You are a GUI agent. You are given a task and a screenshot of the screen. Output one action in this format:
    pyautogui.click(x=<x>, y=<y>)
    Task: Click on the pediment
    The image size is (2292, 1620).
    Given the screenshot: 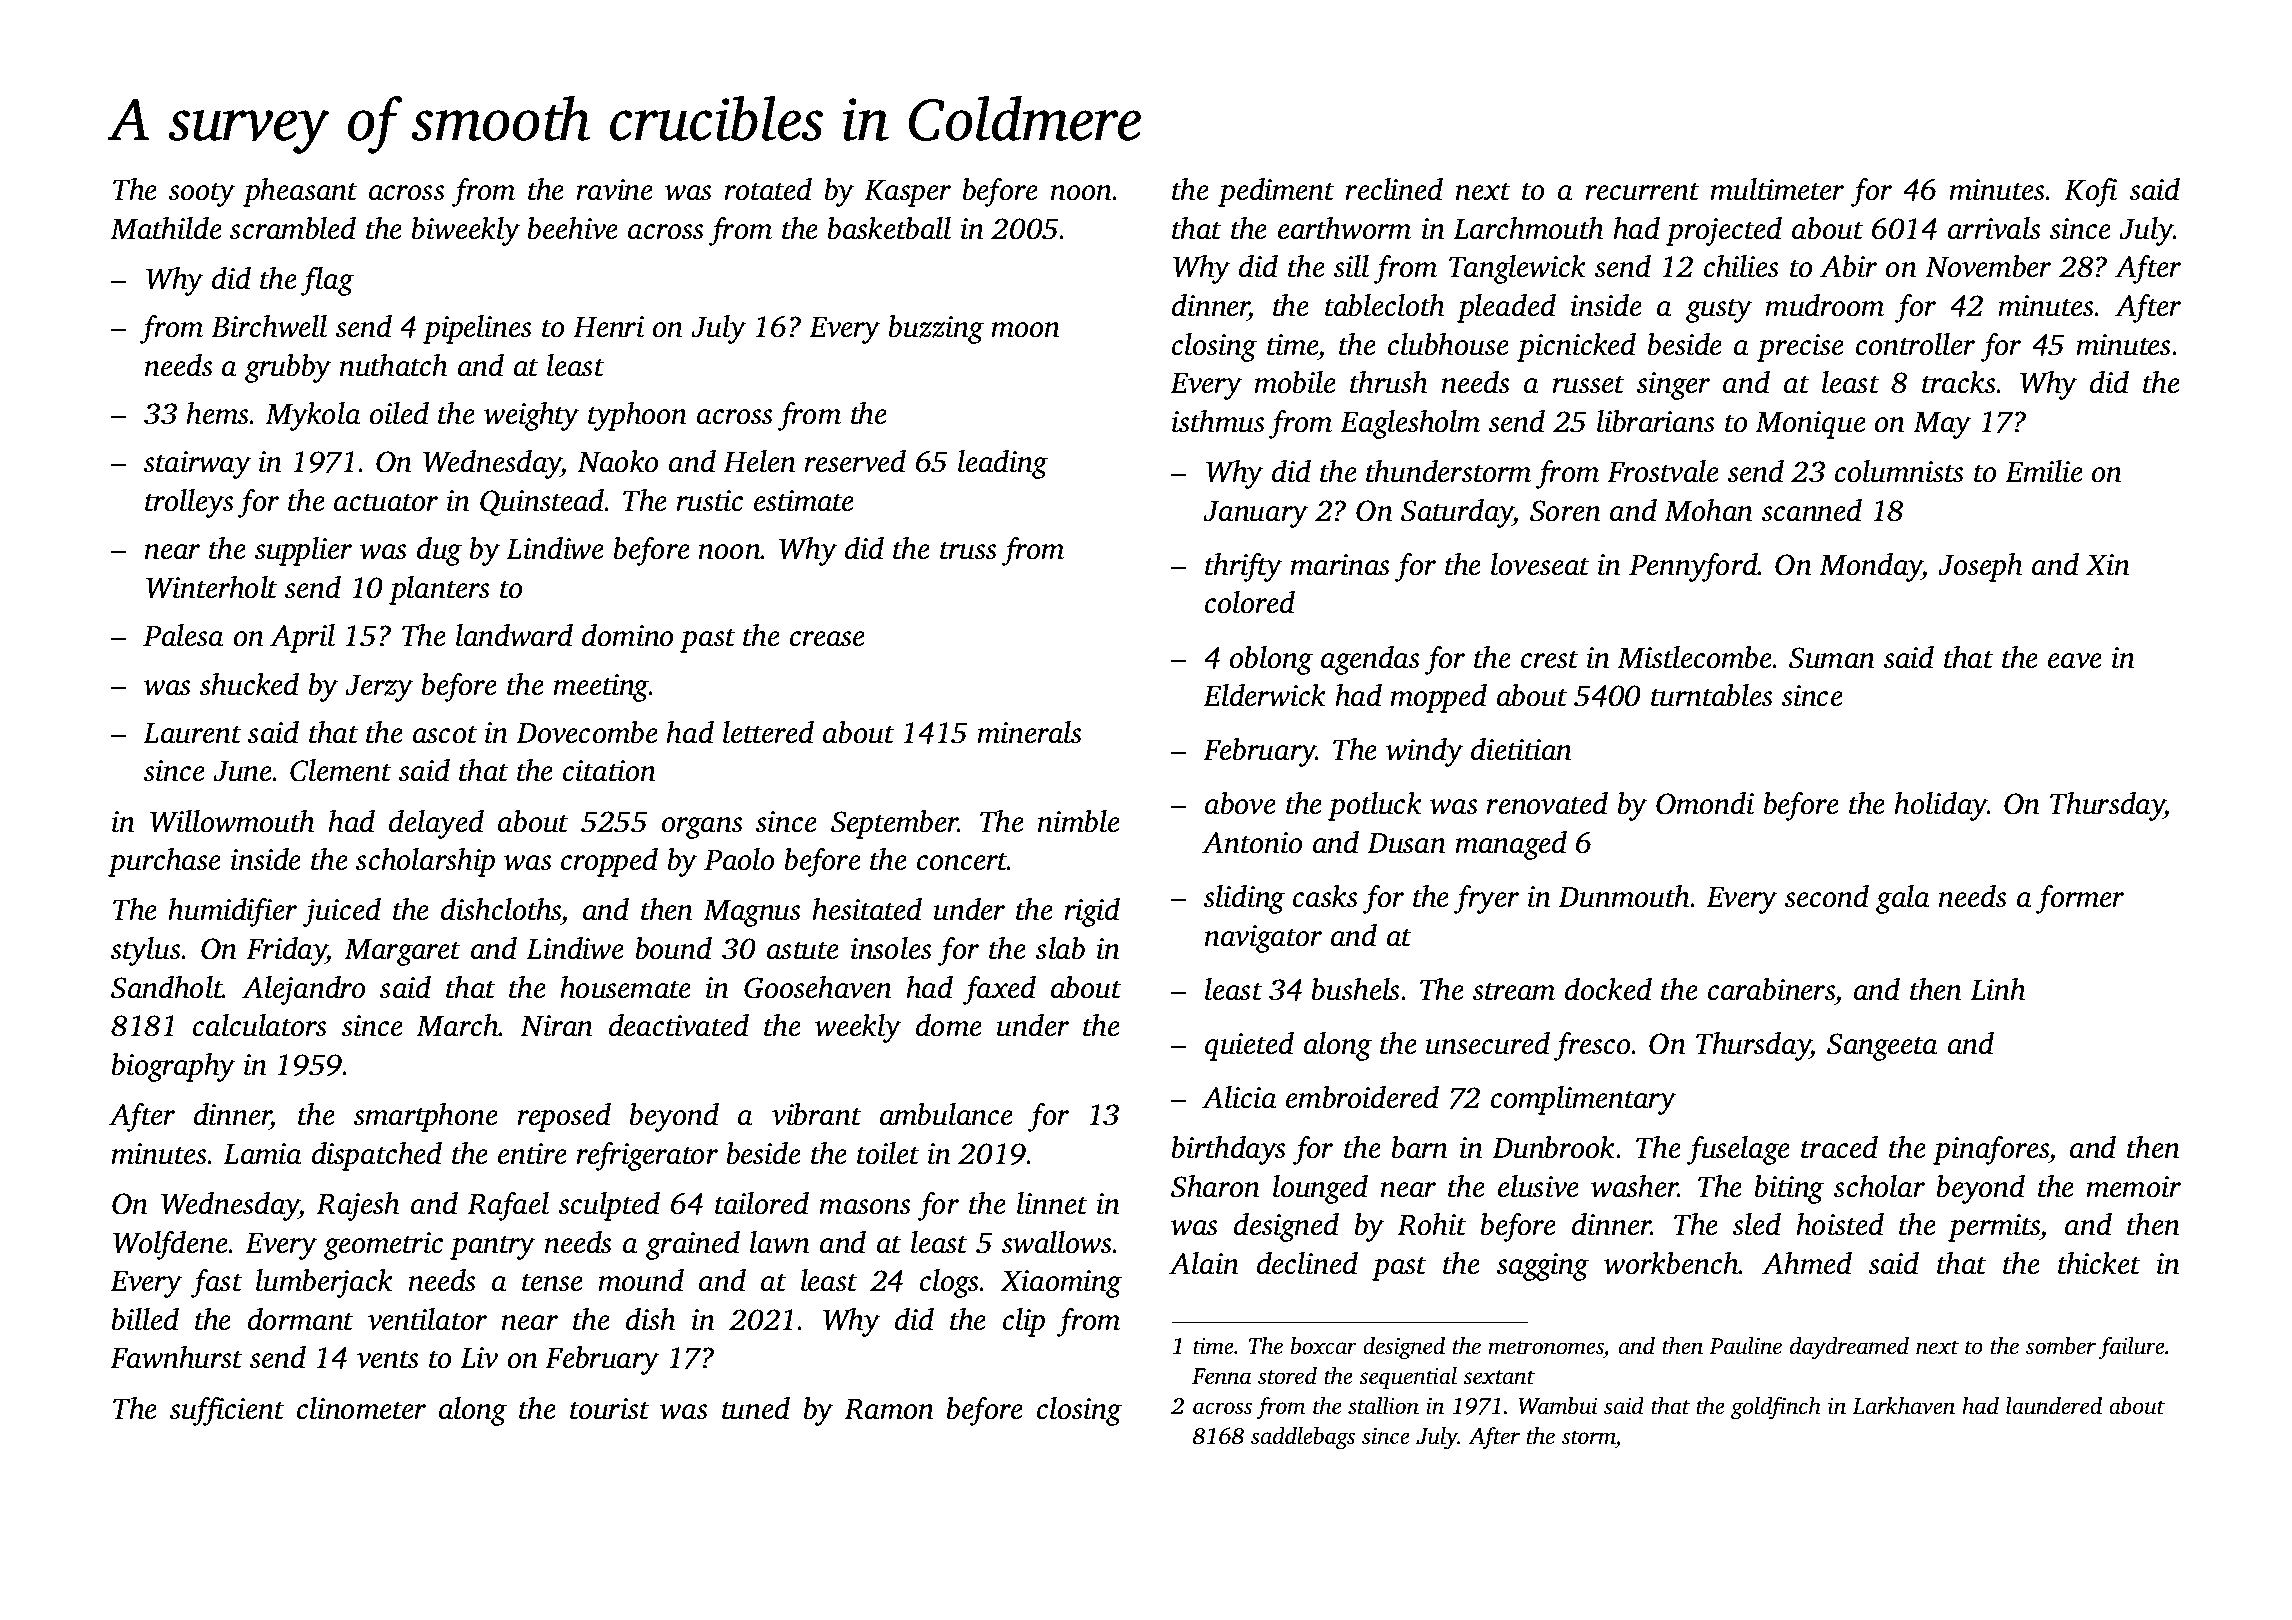 What is the action you would take?
    pyautogui.click(x=1276, y=192)
